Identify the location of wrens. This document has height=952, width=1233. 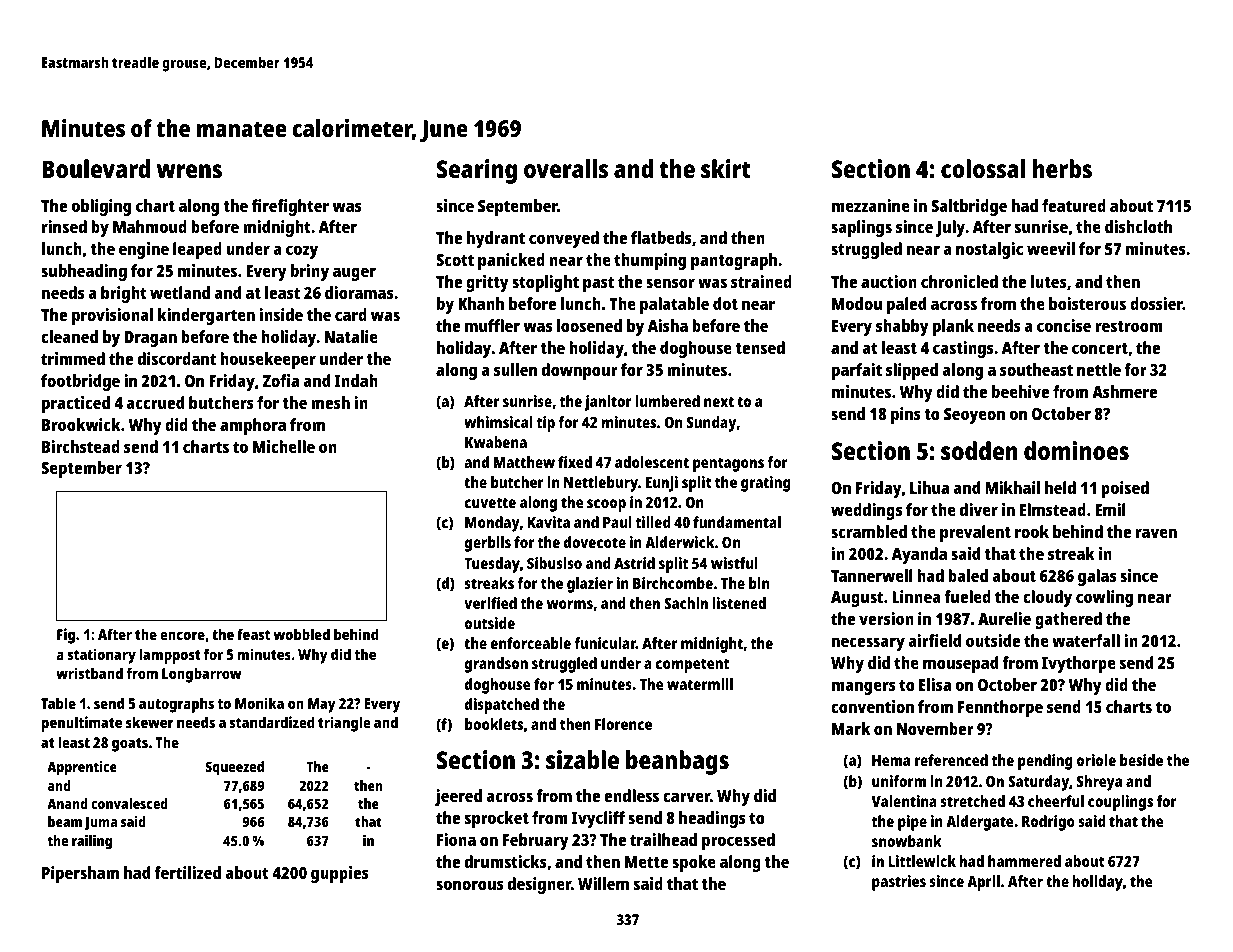
(189, 171).
